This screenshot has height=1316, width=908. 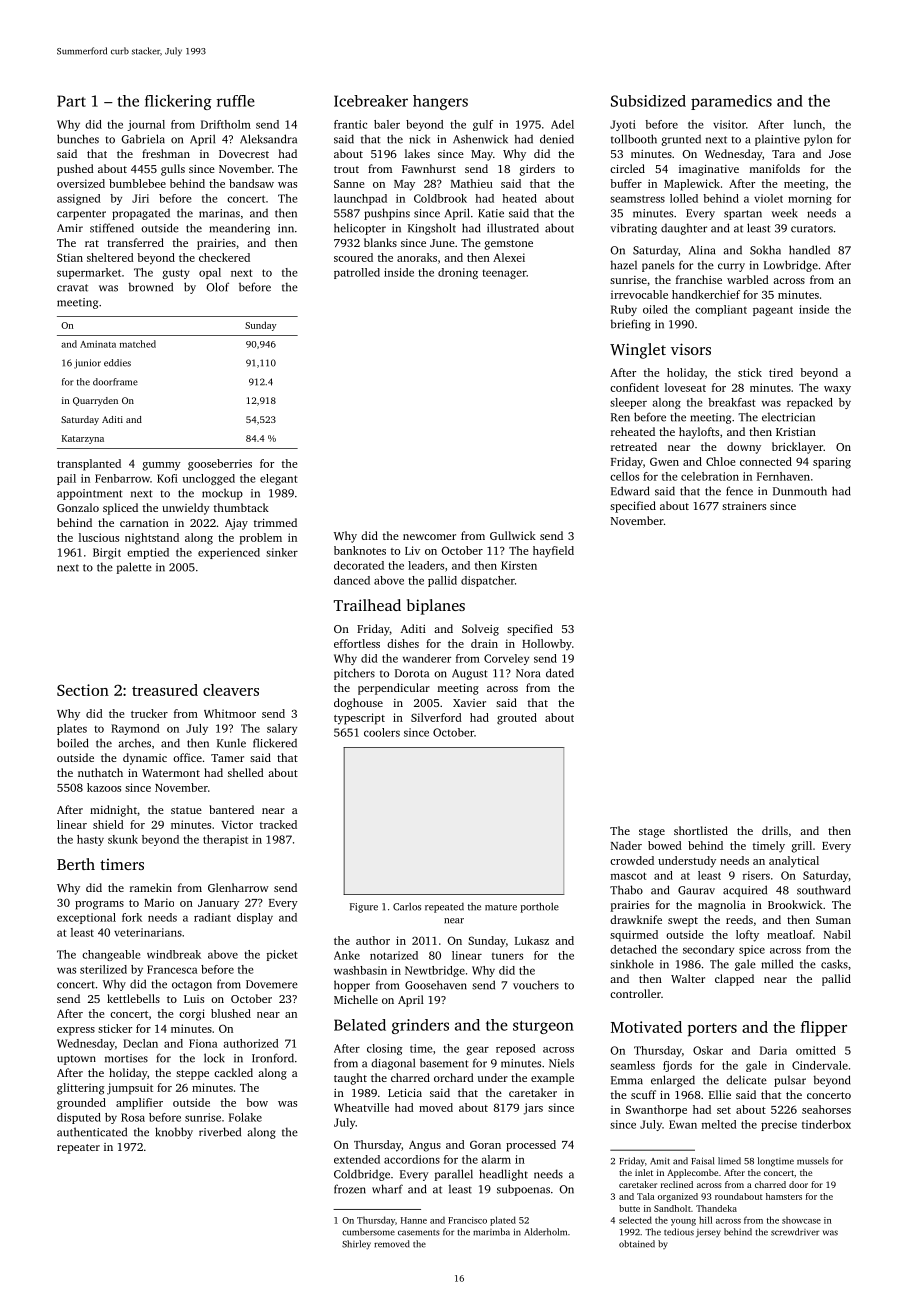 I want to click on sterilized, so click(x=103, y=969).
